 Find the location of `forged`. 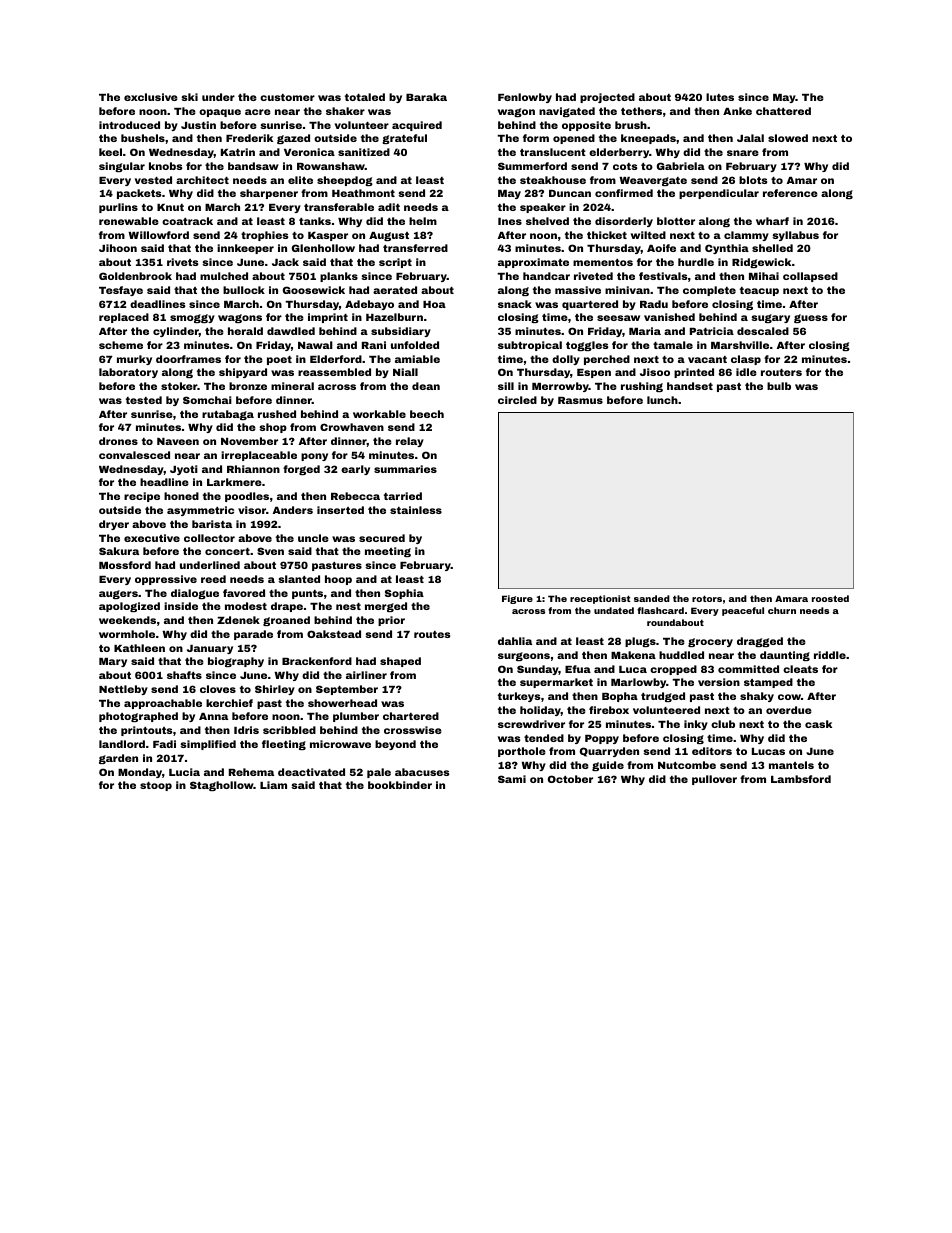

forged is located at coordinates (301, 470).
